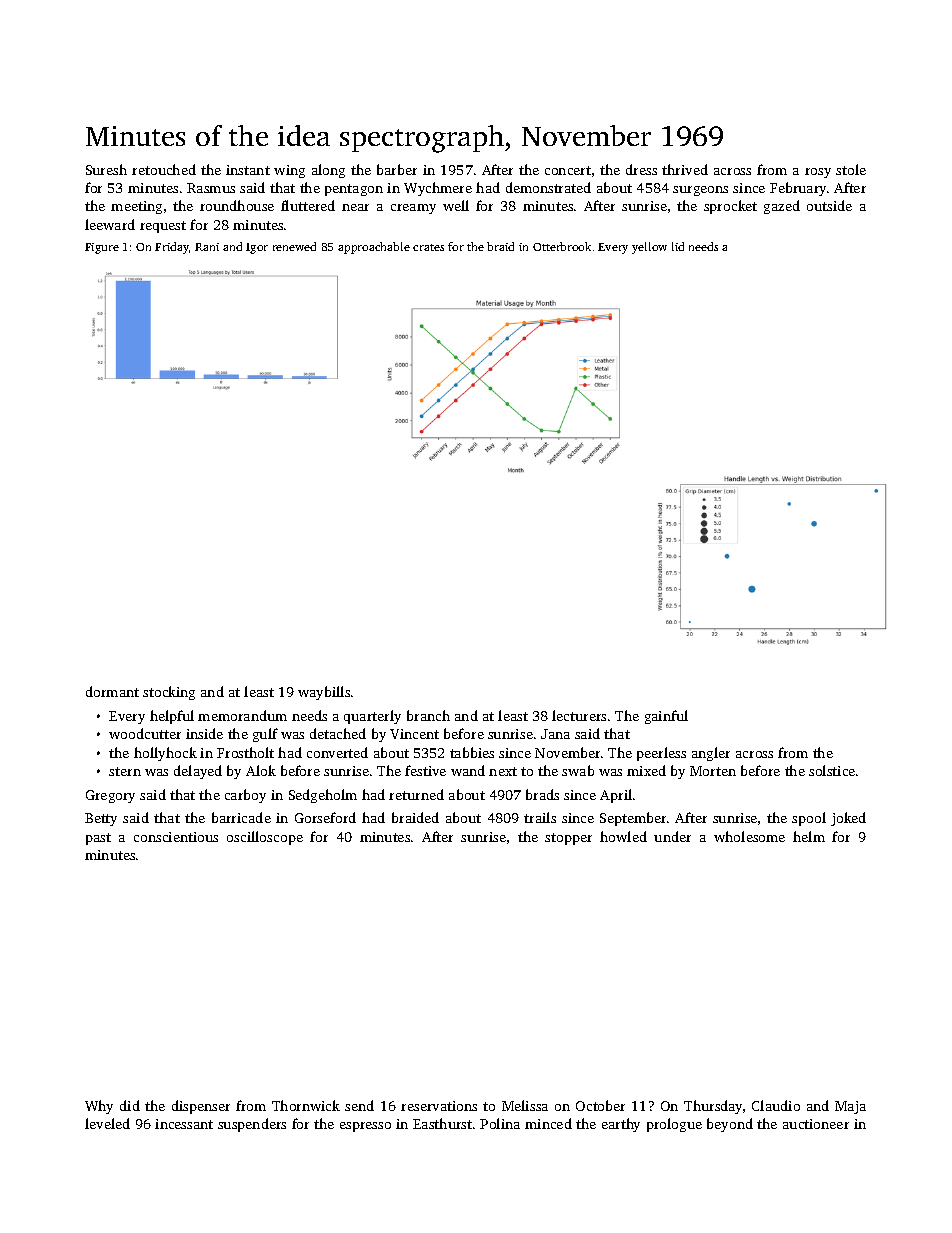 This document has width=952, height=1233. Describe the element at coordinates (257, 248) in the document. I see `Igor` at that location.
